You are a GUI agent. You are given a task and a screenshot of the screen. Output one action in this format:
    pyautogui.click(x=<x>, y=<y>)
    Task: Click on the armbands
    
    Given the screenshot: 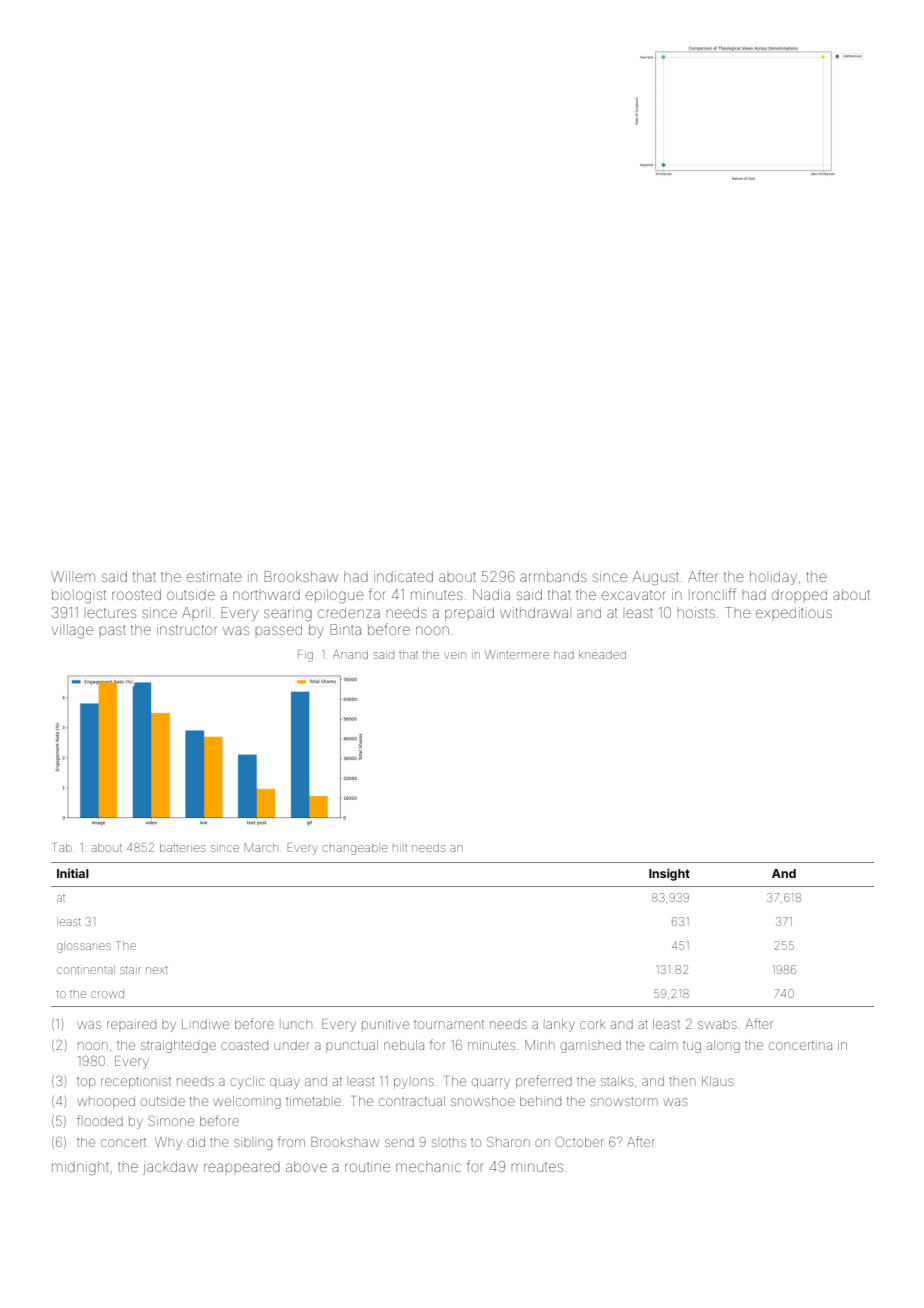 What is the action you would take?
    pyautogui.click(x=553, y=576)
